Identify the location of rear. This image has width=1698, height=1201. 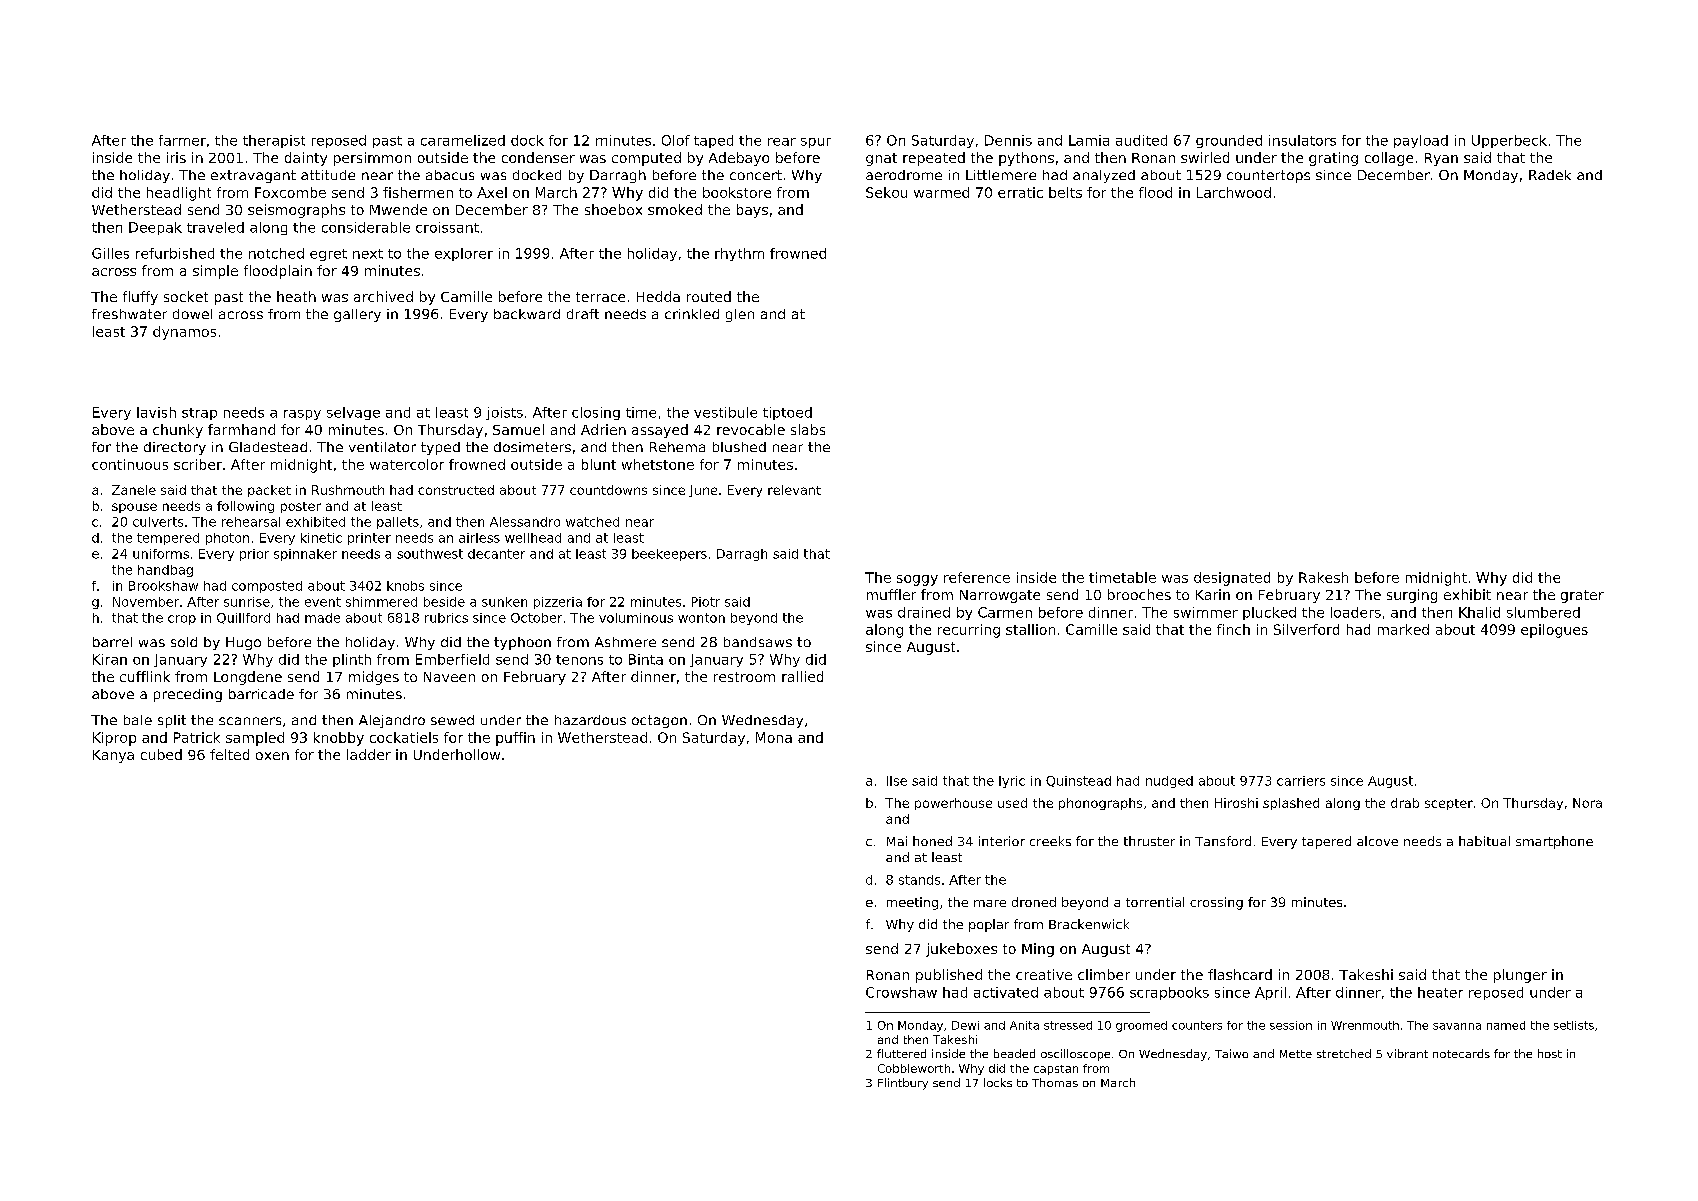
(782, 142).
